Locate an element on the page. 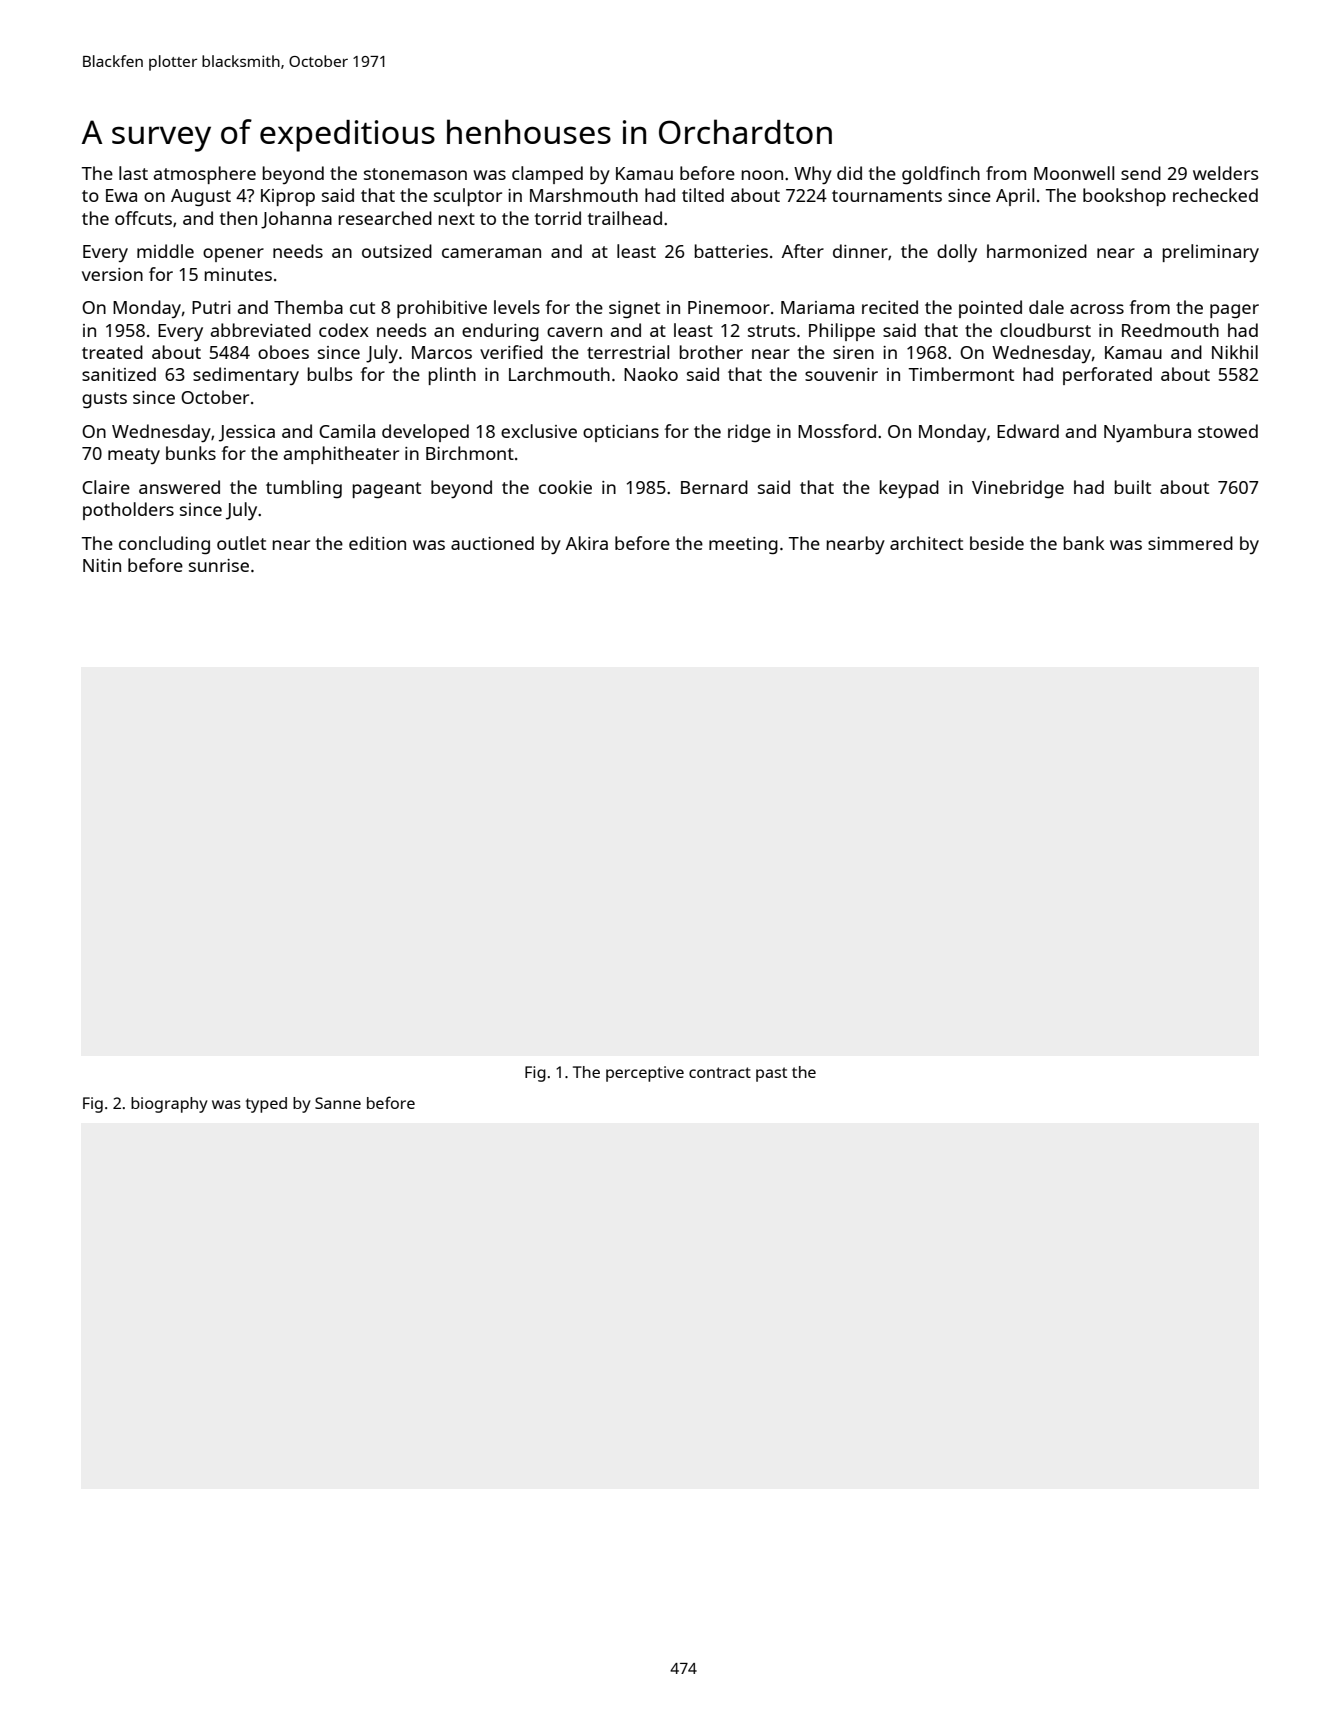  atmosphere is located at coordinates (205, 175).
